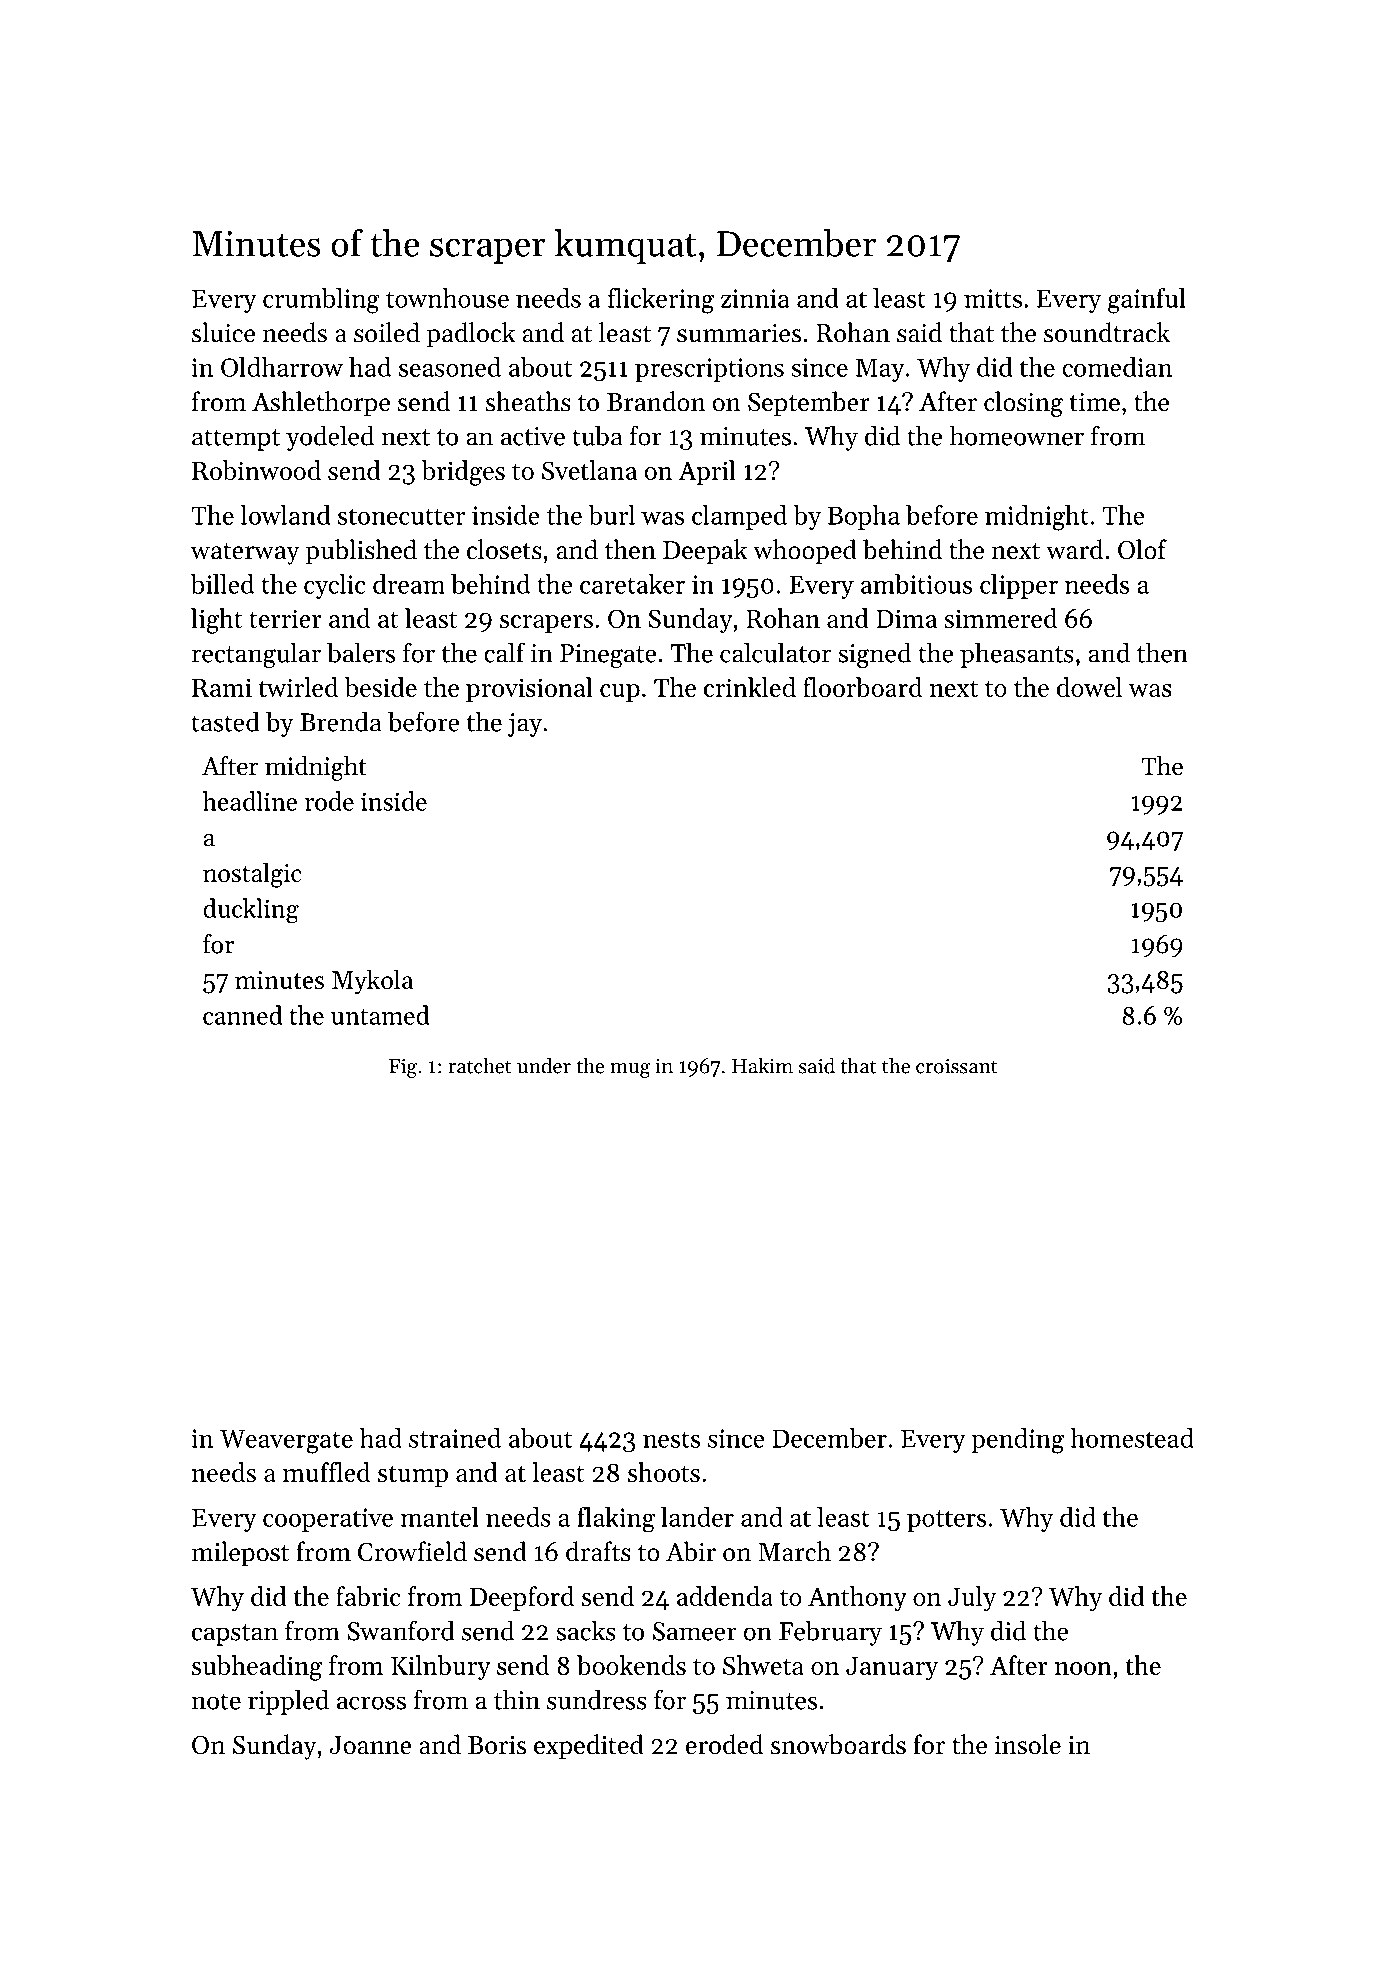 The image size is (1386, 1969). Describe the element at coordinates (630, 1070) in the document. I see `mug` at that location.
